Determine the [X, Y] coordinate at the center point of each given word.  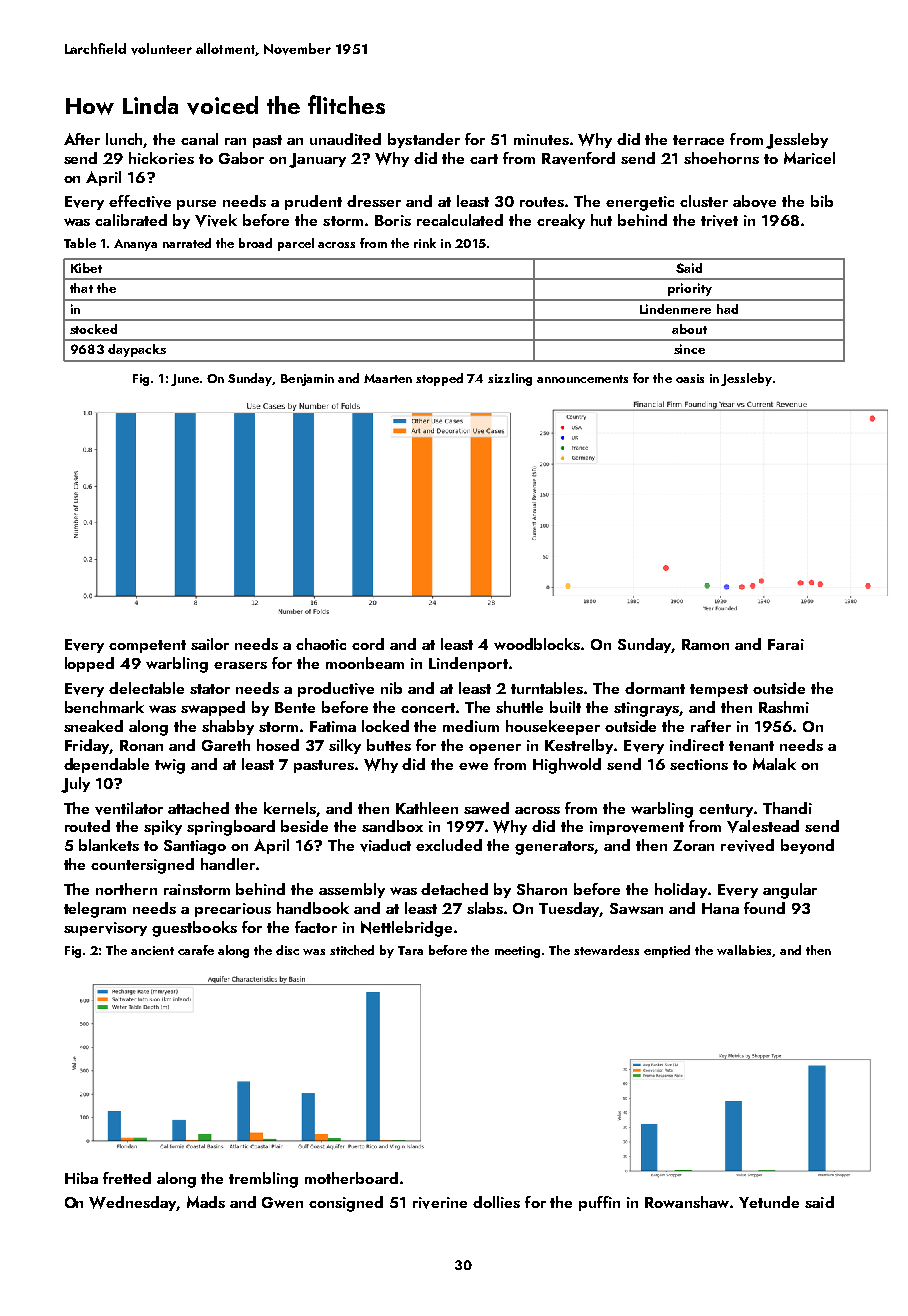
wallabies [744, 950]
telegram [95, 910]
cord [368, 644]
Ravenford [578, 158]
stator [210, 689]
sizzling [510, 379]
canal [199, 139]
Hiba [81, 1178]
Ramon [705, 644]
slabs [485, 908]
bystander [424, 140]
